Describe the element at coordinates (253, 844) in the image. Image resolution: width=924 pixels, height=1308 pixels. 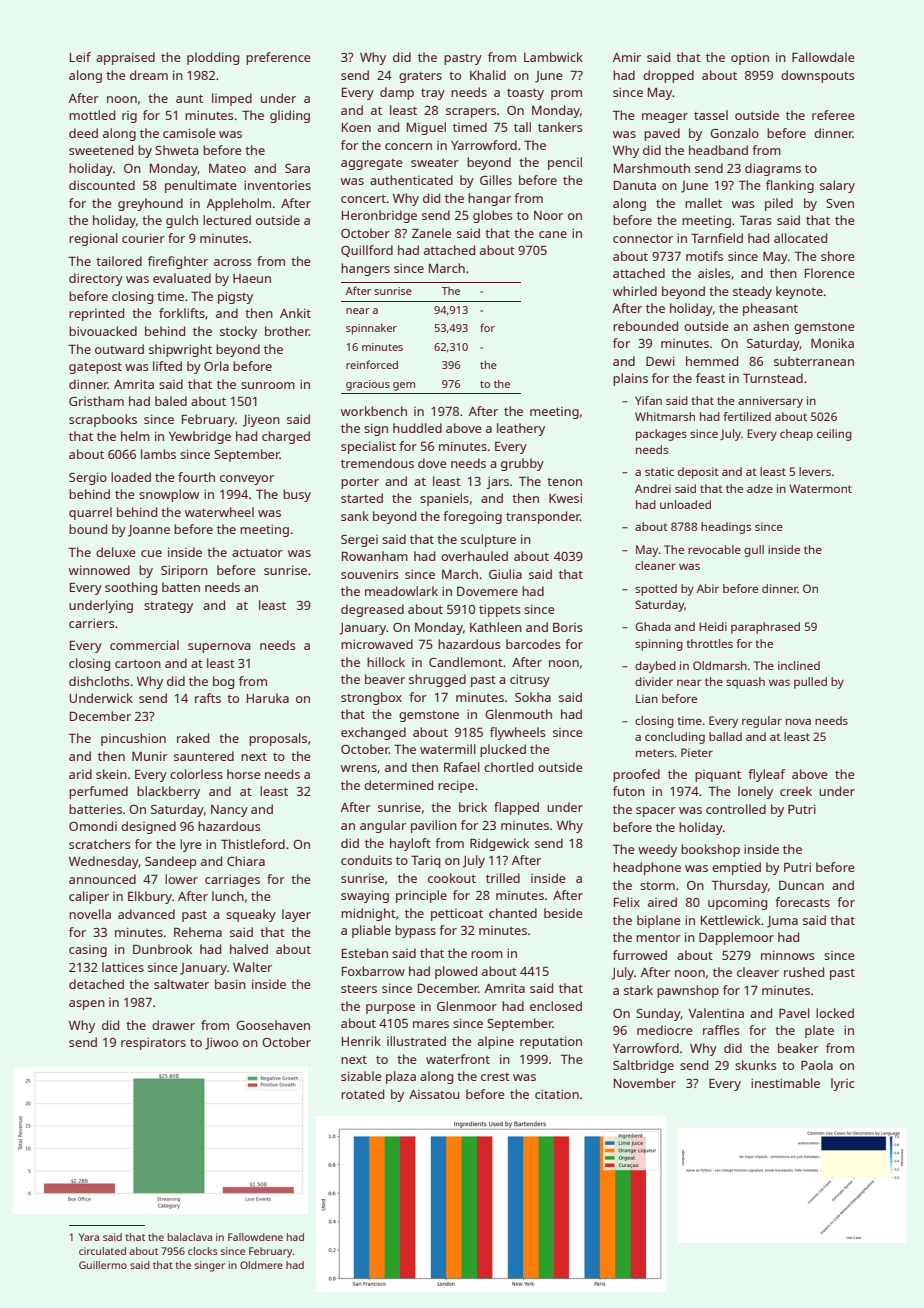
I see `Thistleford` at that location.
